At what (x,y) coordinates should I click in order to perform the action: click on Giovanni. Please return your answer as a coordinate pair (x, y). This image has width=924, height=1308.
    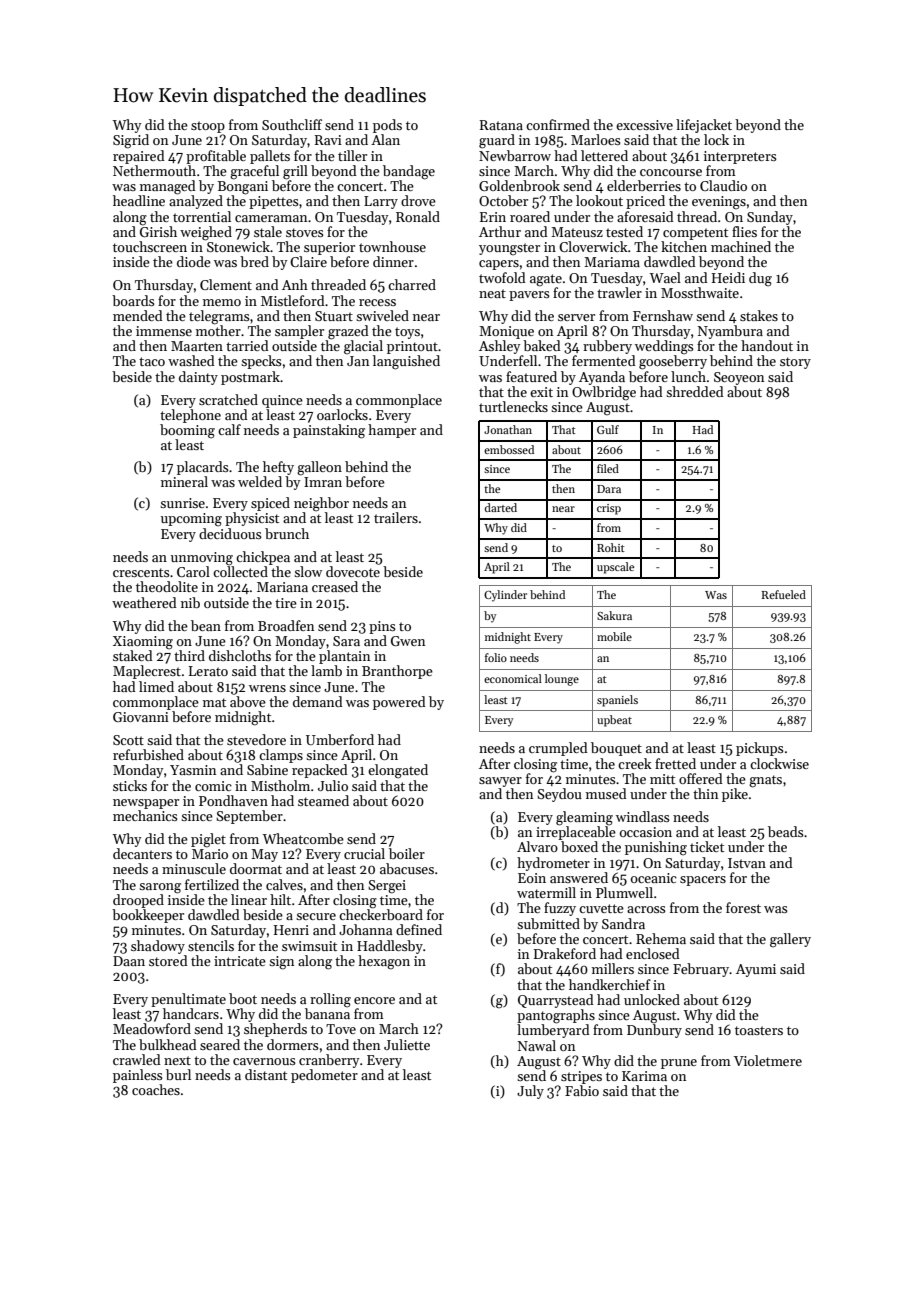
    Looking at the image, I should click on (141, 717).
